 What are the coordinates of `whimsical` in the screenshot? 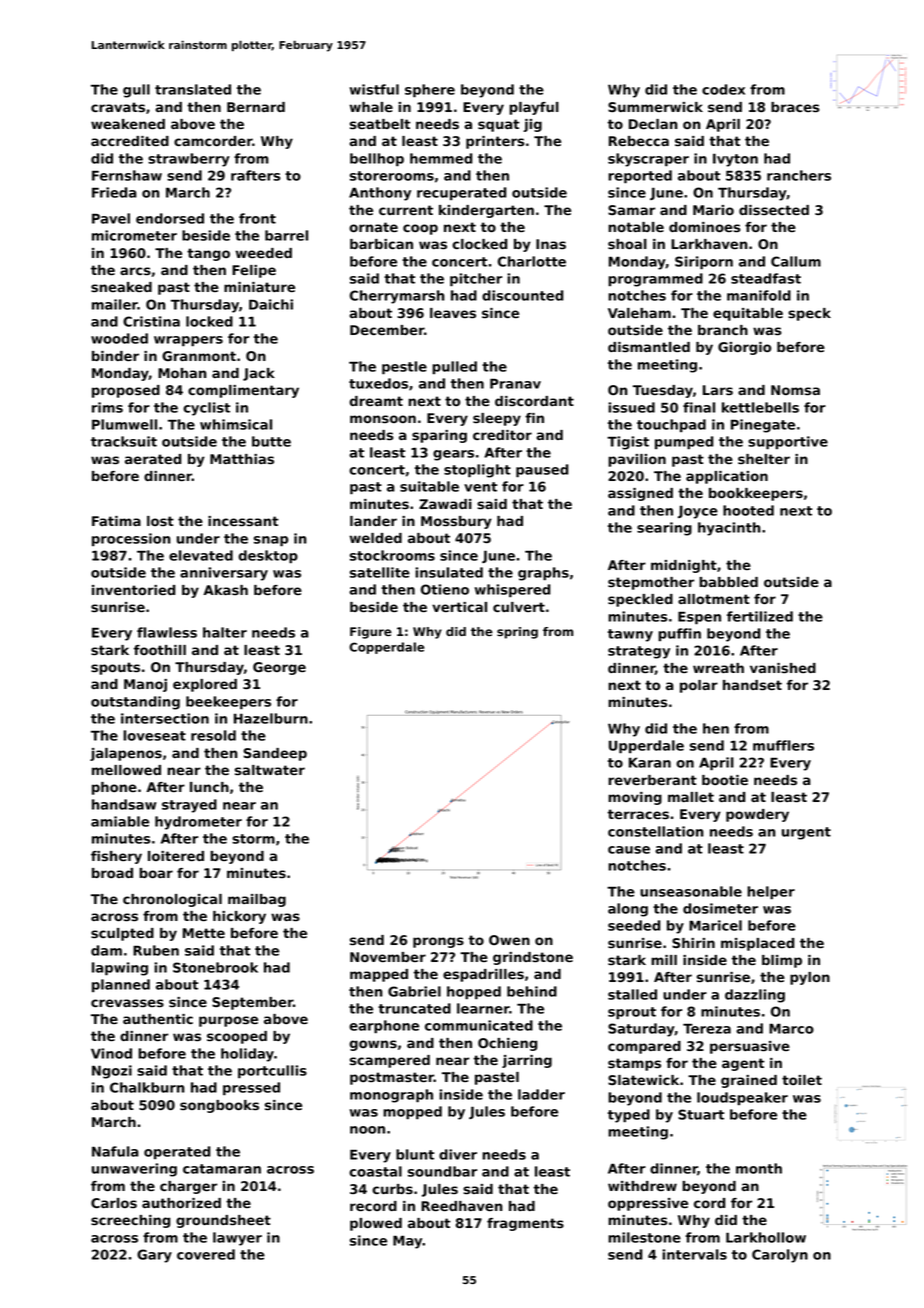 It's located at (236, 424).
